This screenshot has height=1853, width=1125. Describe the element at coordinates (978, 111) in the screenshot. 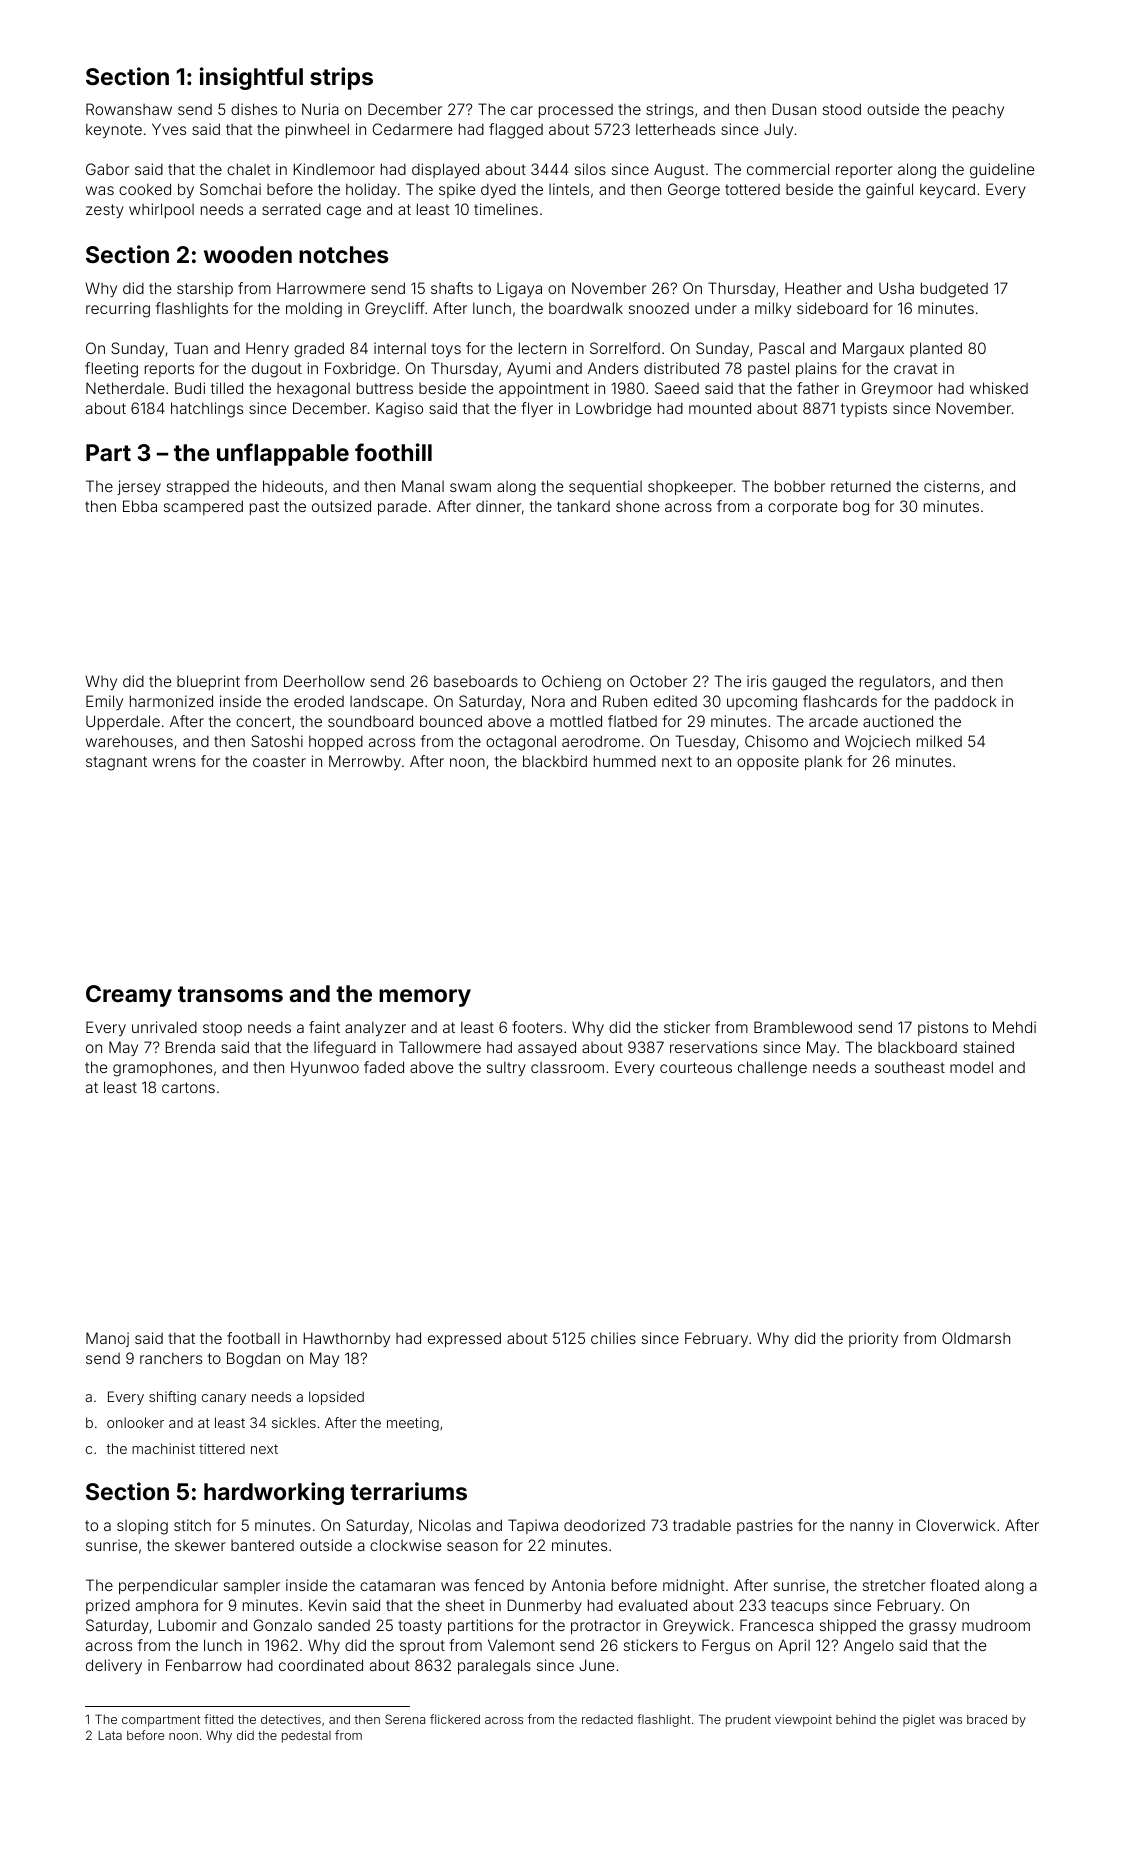

I see `peachy` at that location.
